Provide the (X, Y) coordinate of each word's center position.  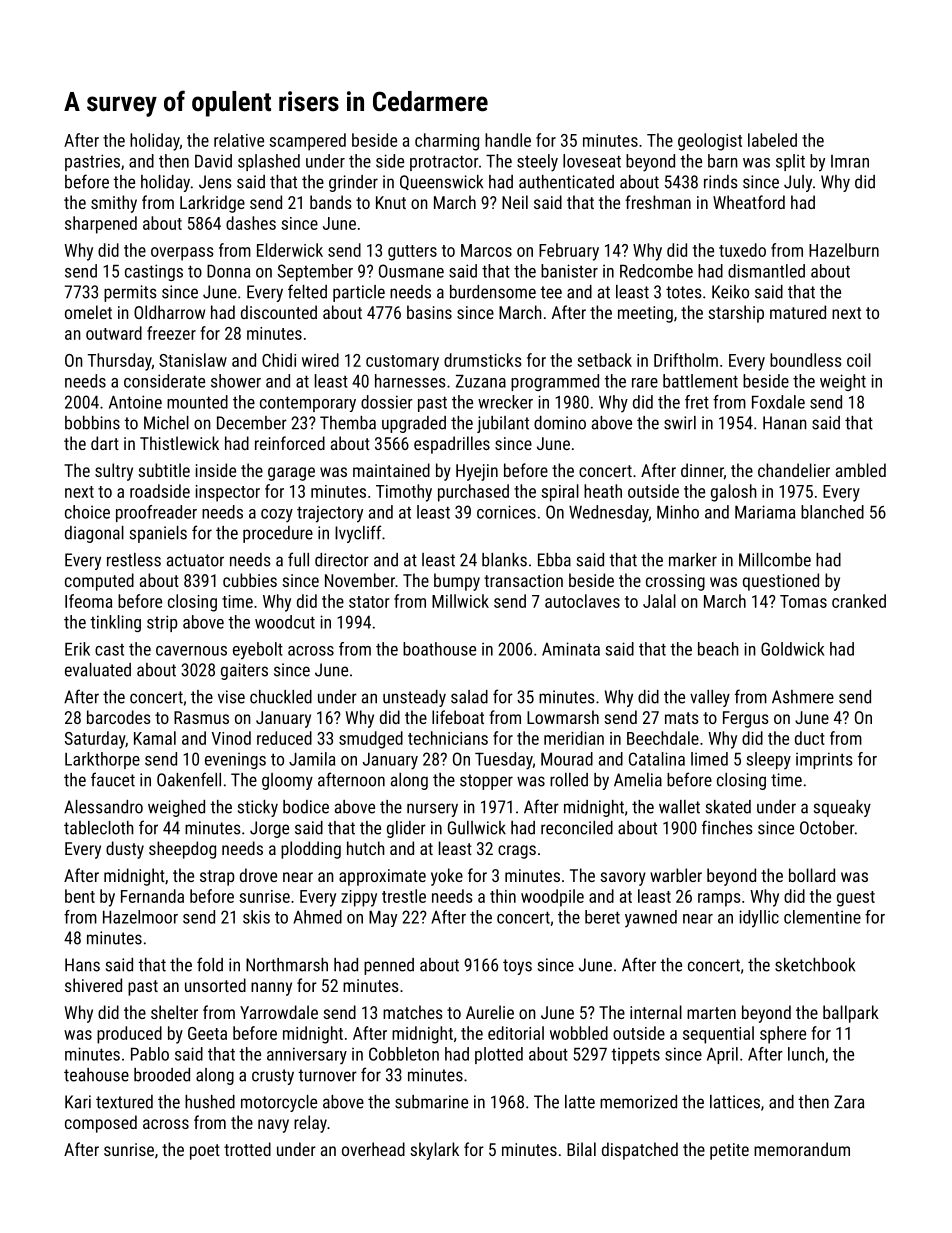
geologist (710, 142)
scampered (307, 142)
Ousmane (411, 271)
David (213, 161)
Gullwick (477, 828)
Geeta (207, 1033)
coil (859, 360)
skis (256, 917)
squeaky (842, 808)
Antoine (135, 402)
